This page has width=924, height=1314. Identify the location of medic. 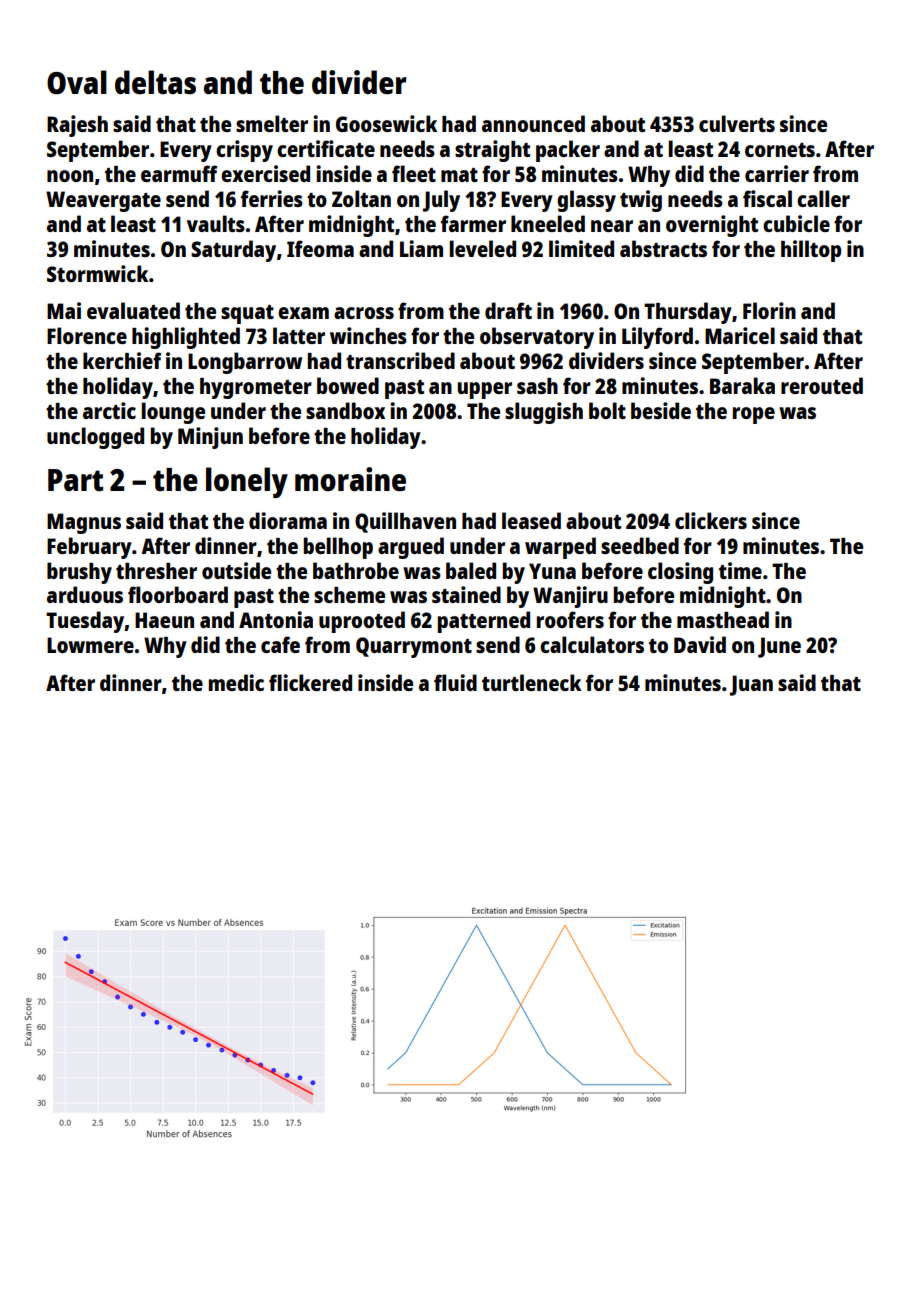
(236, 682).
